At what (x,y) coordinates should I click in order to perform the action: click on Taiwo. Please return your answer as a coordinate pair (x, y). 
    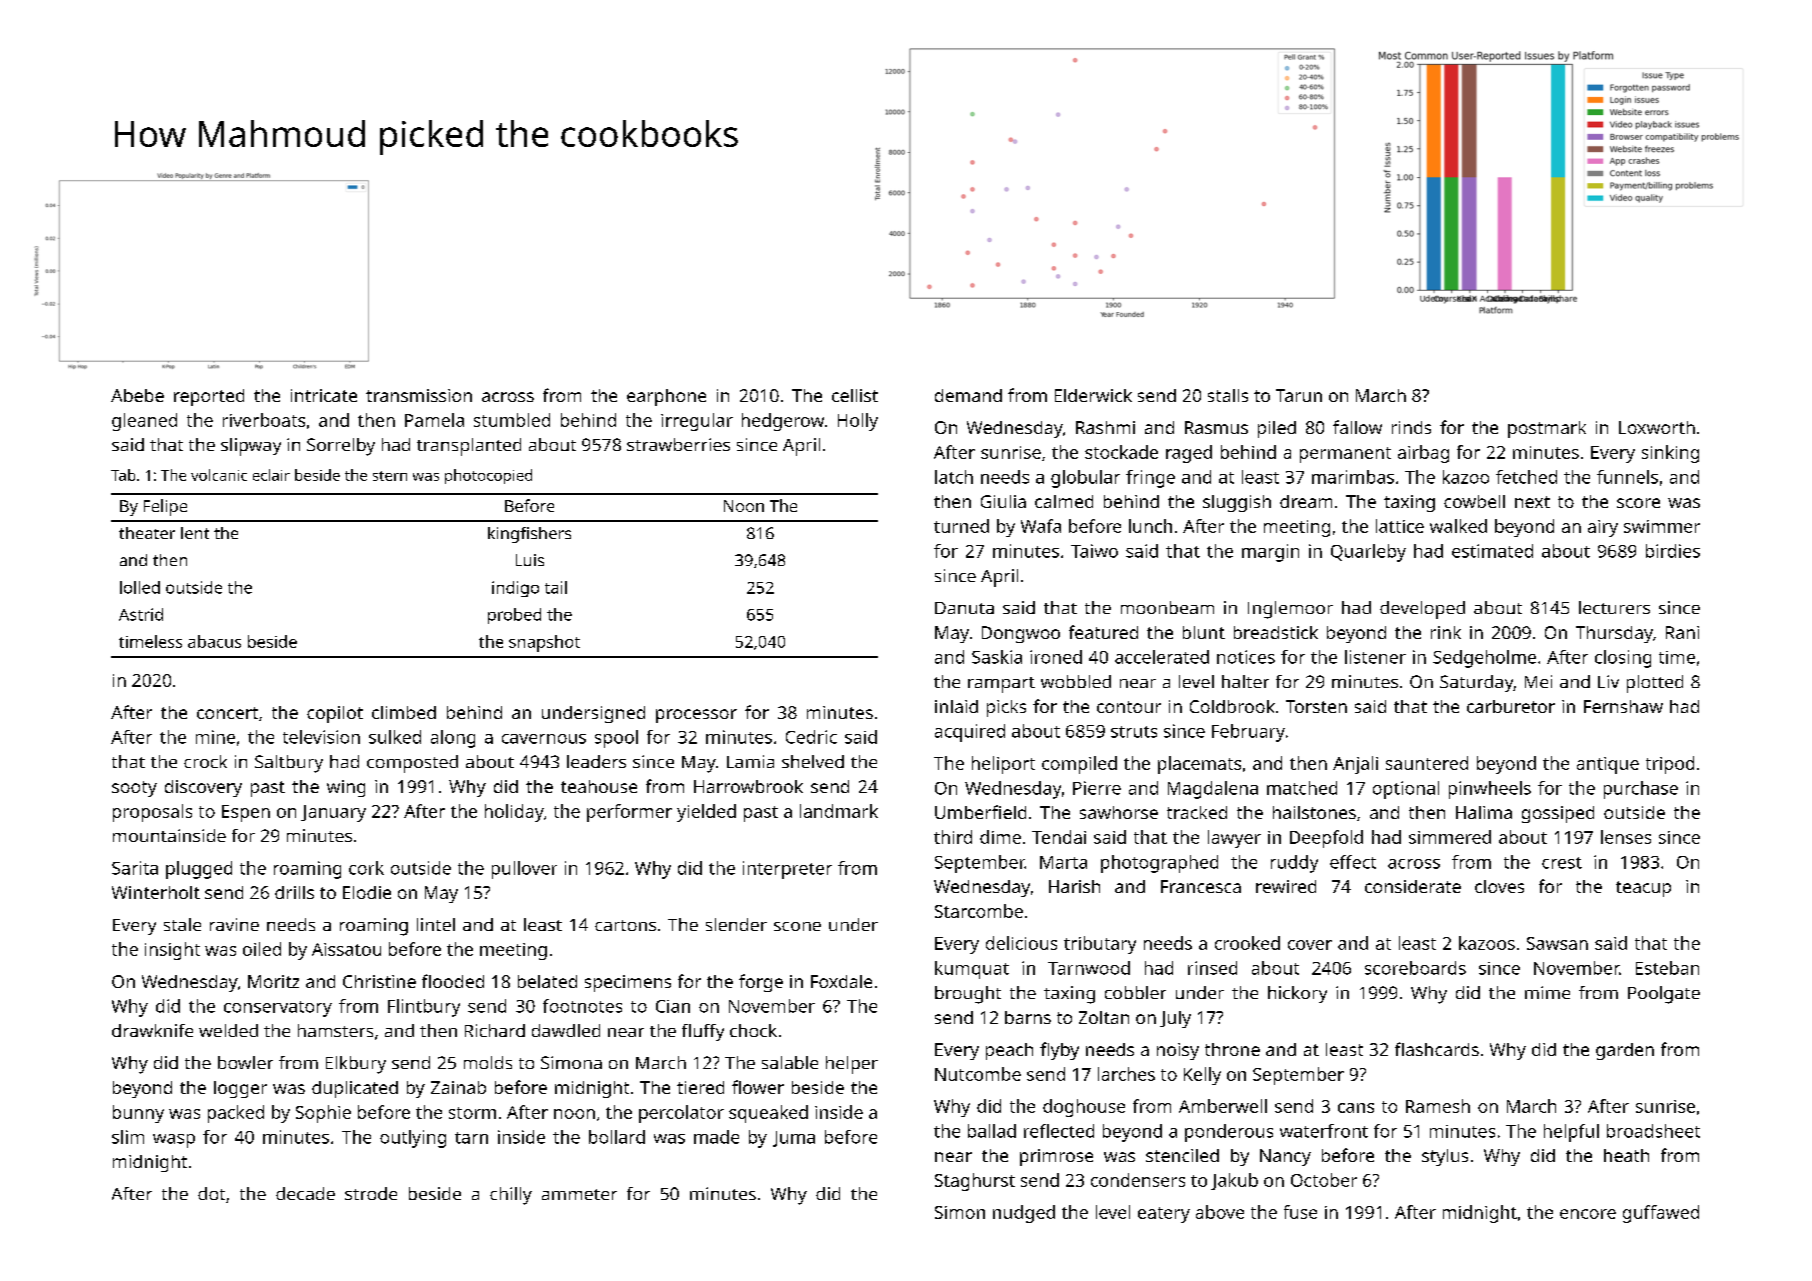
    Looking at the image, I should click on (1094, 551).
